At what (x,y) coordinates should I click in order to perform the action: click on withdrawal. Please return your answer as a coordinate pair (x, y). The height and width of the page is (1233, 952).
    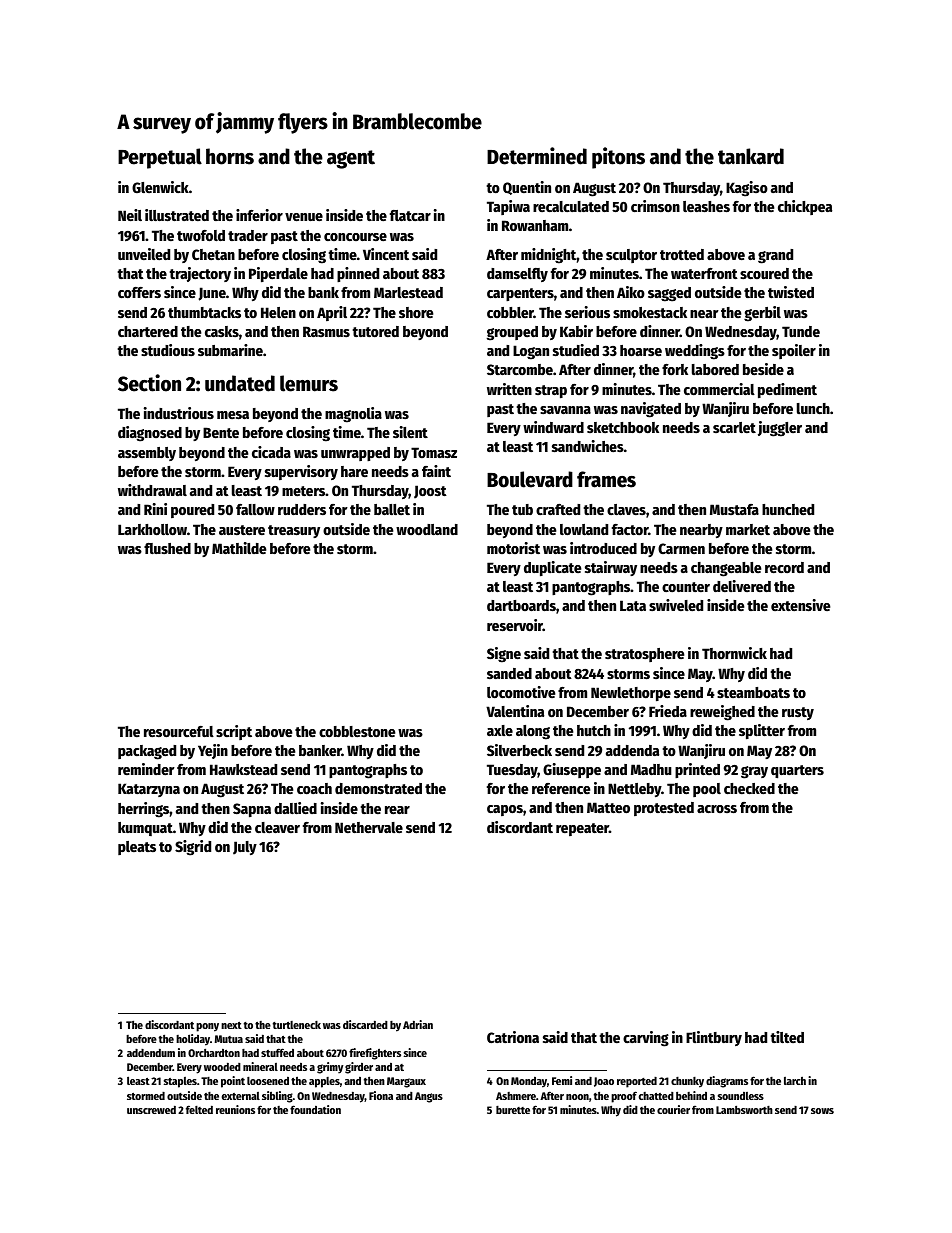
    Looking at the image, I should click on (152, 490).
